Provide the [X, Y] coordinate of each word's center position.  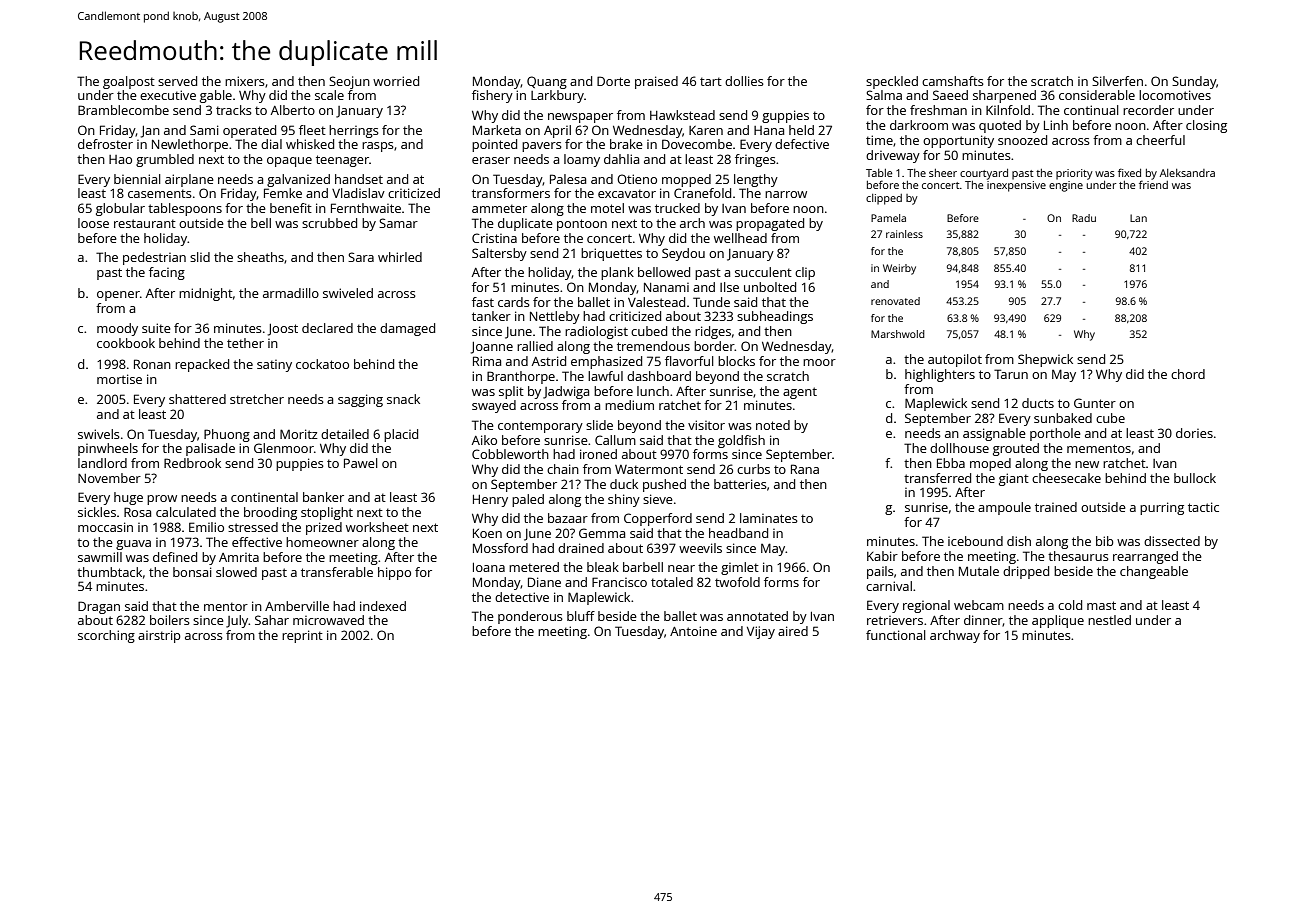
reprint [302, 636]
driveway [893, 156]
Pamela [888, 218]
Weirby [899, 269]
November [109, 478]
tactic [1203, 507]
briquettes [611, 254]
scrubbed [329, 223]
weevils [700, 548]
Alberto [293, 110]
